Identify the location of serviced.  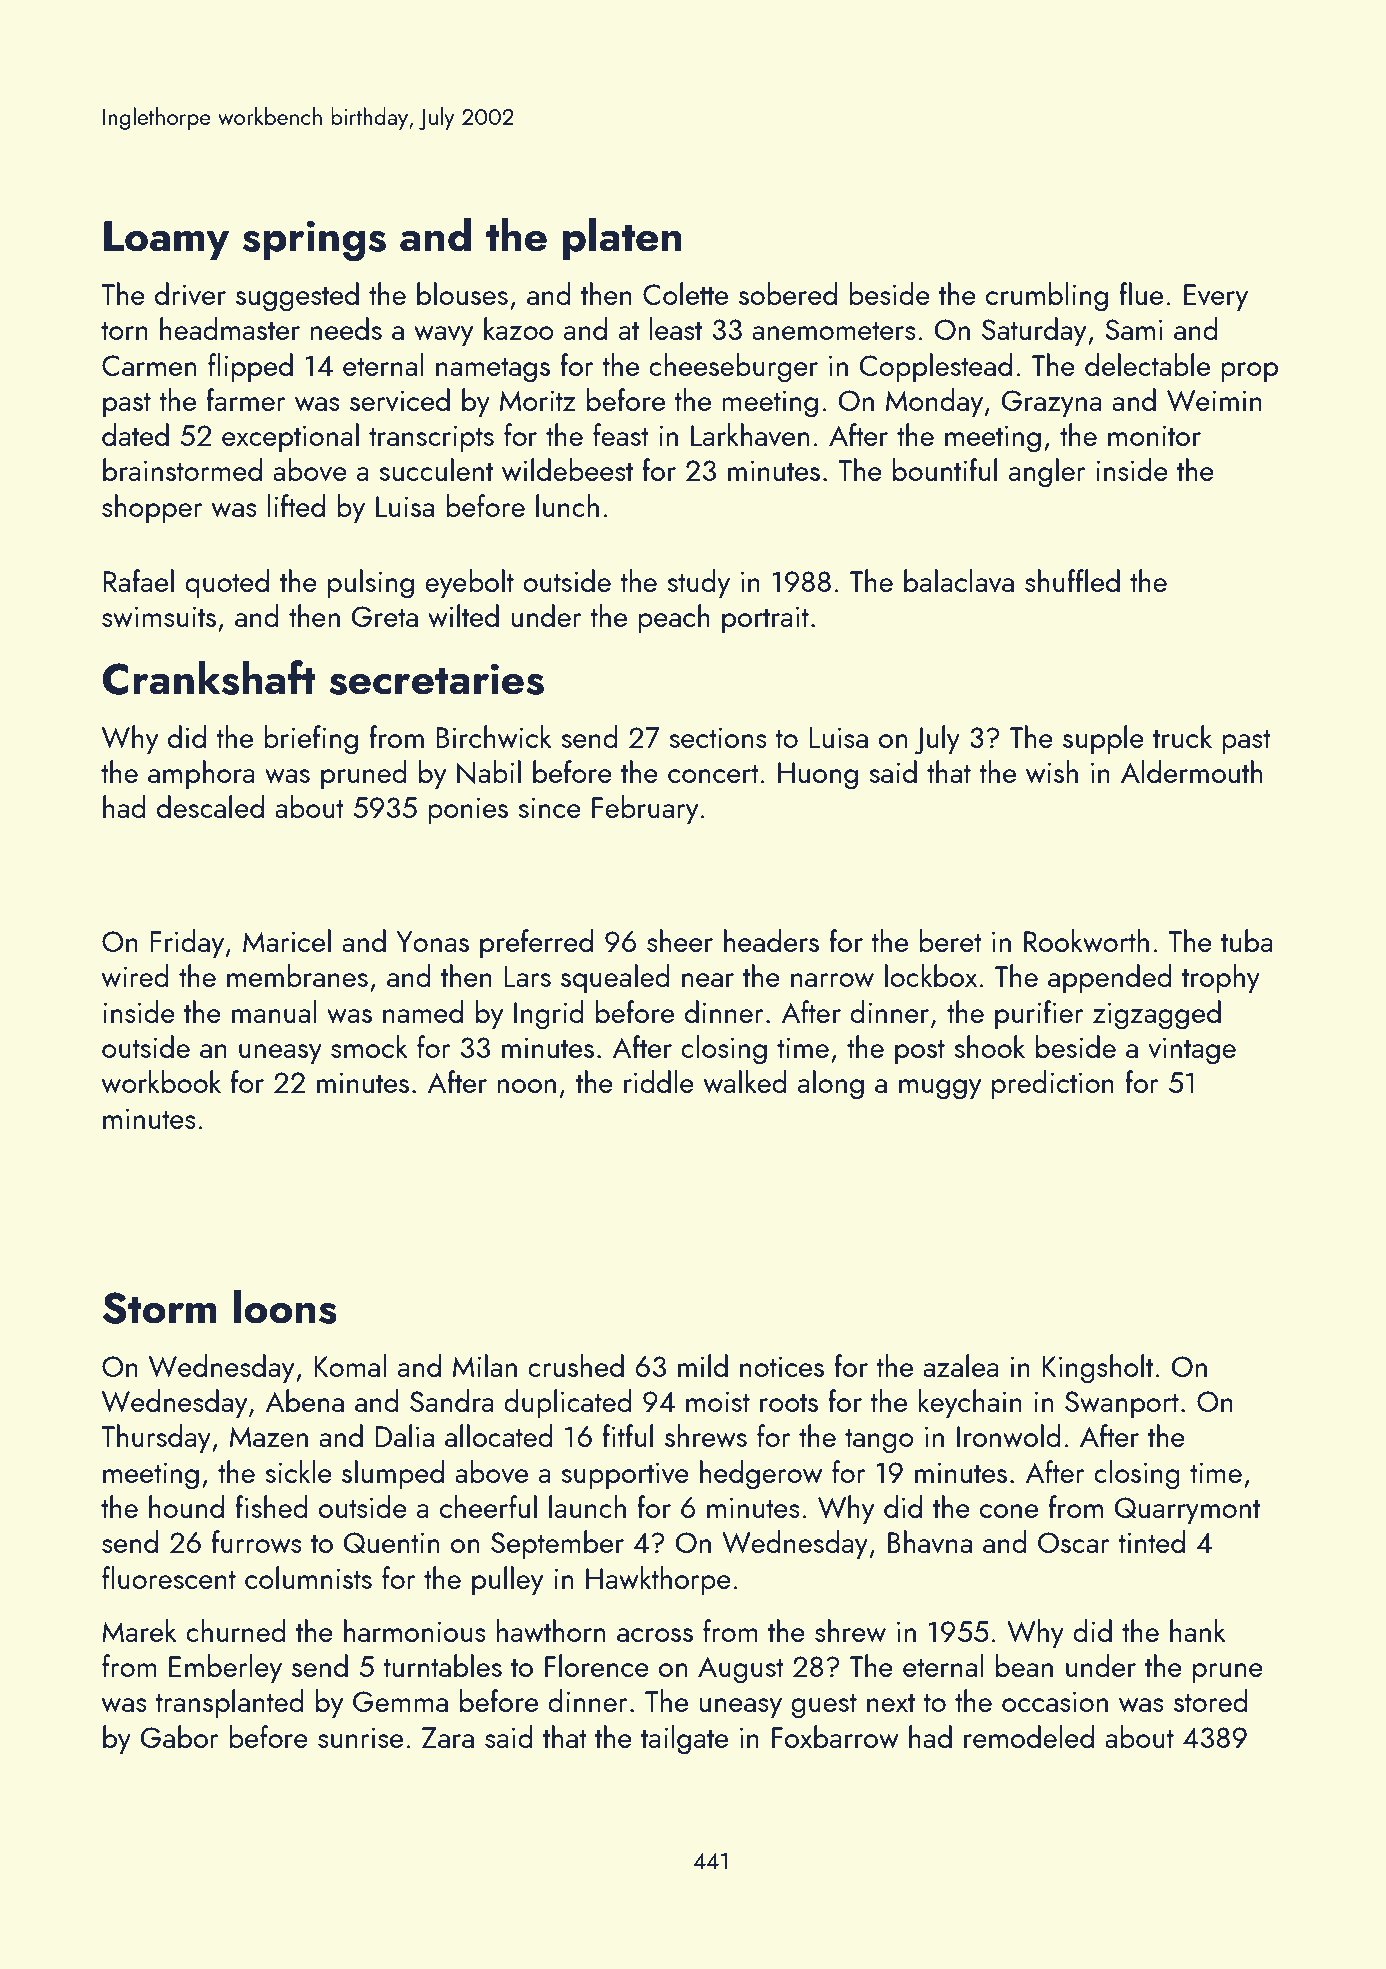
(400, 399).
